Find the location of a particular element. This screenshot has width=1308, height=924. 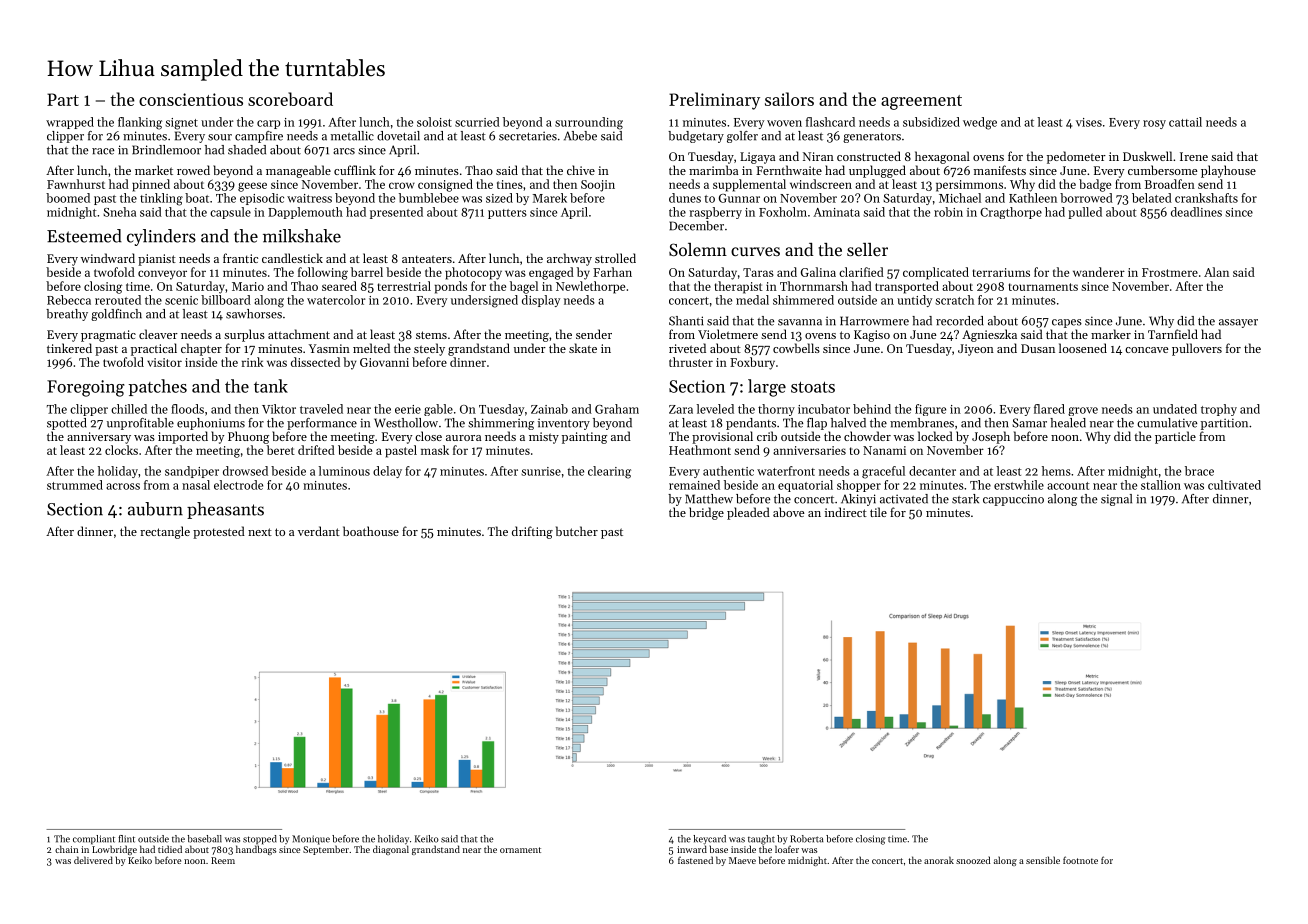

rerouted is located at coordinates (118, 300).
